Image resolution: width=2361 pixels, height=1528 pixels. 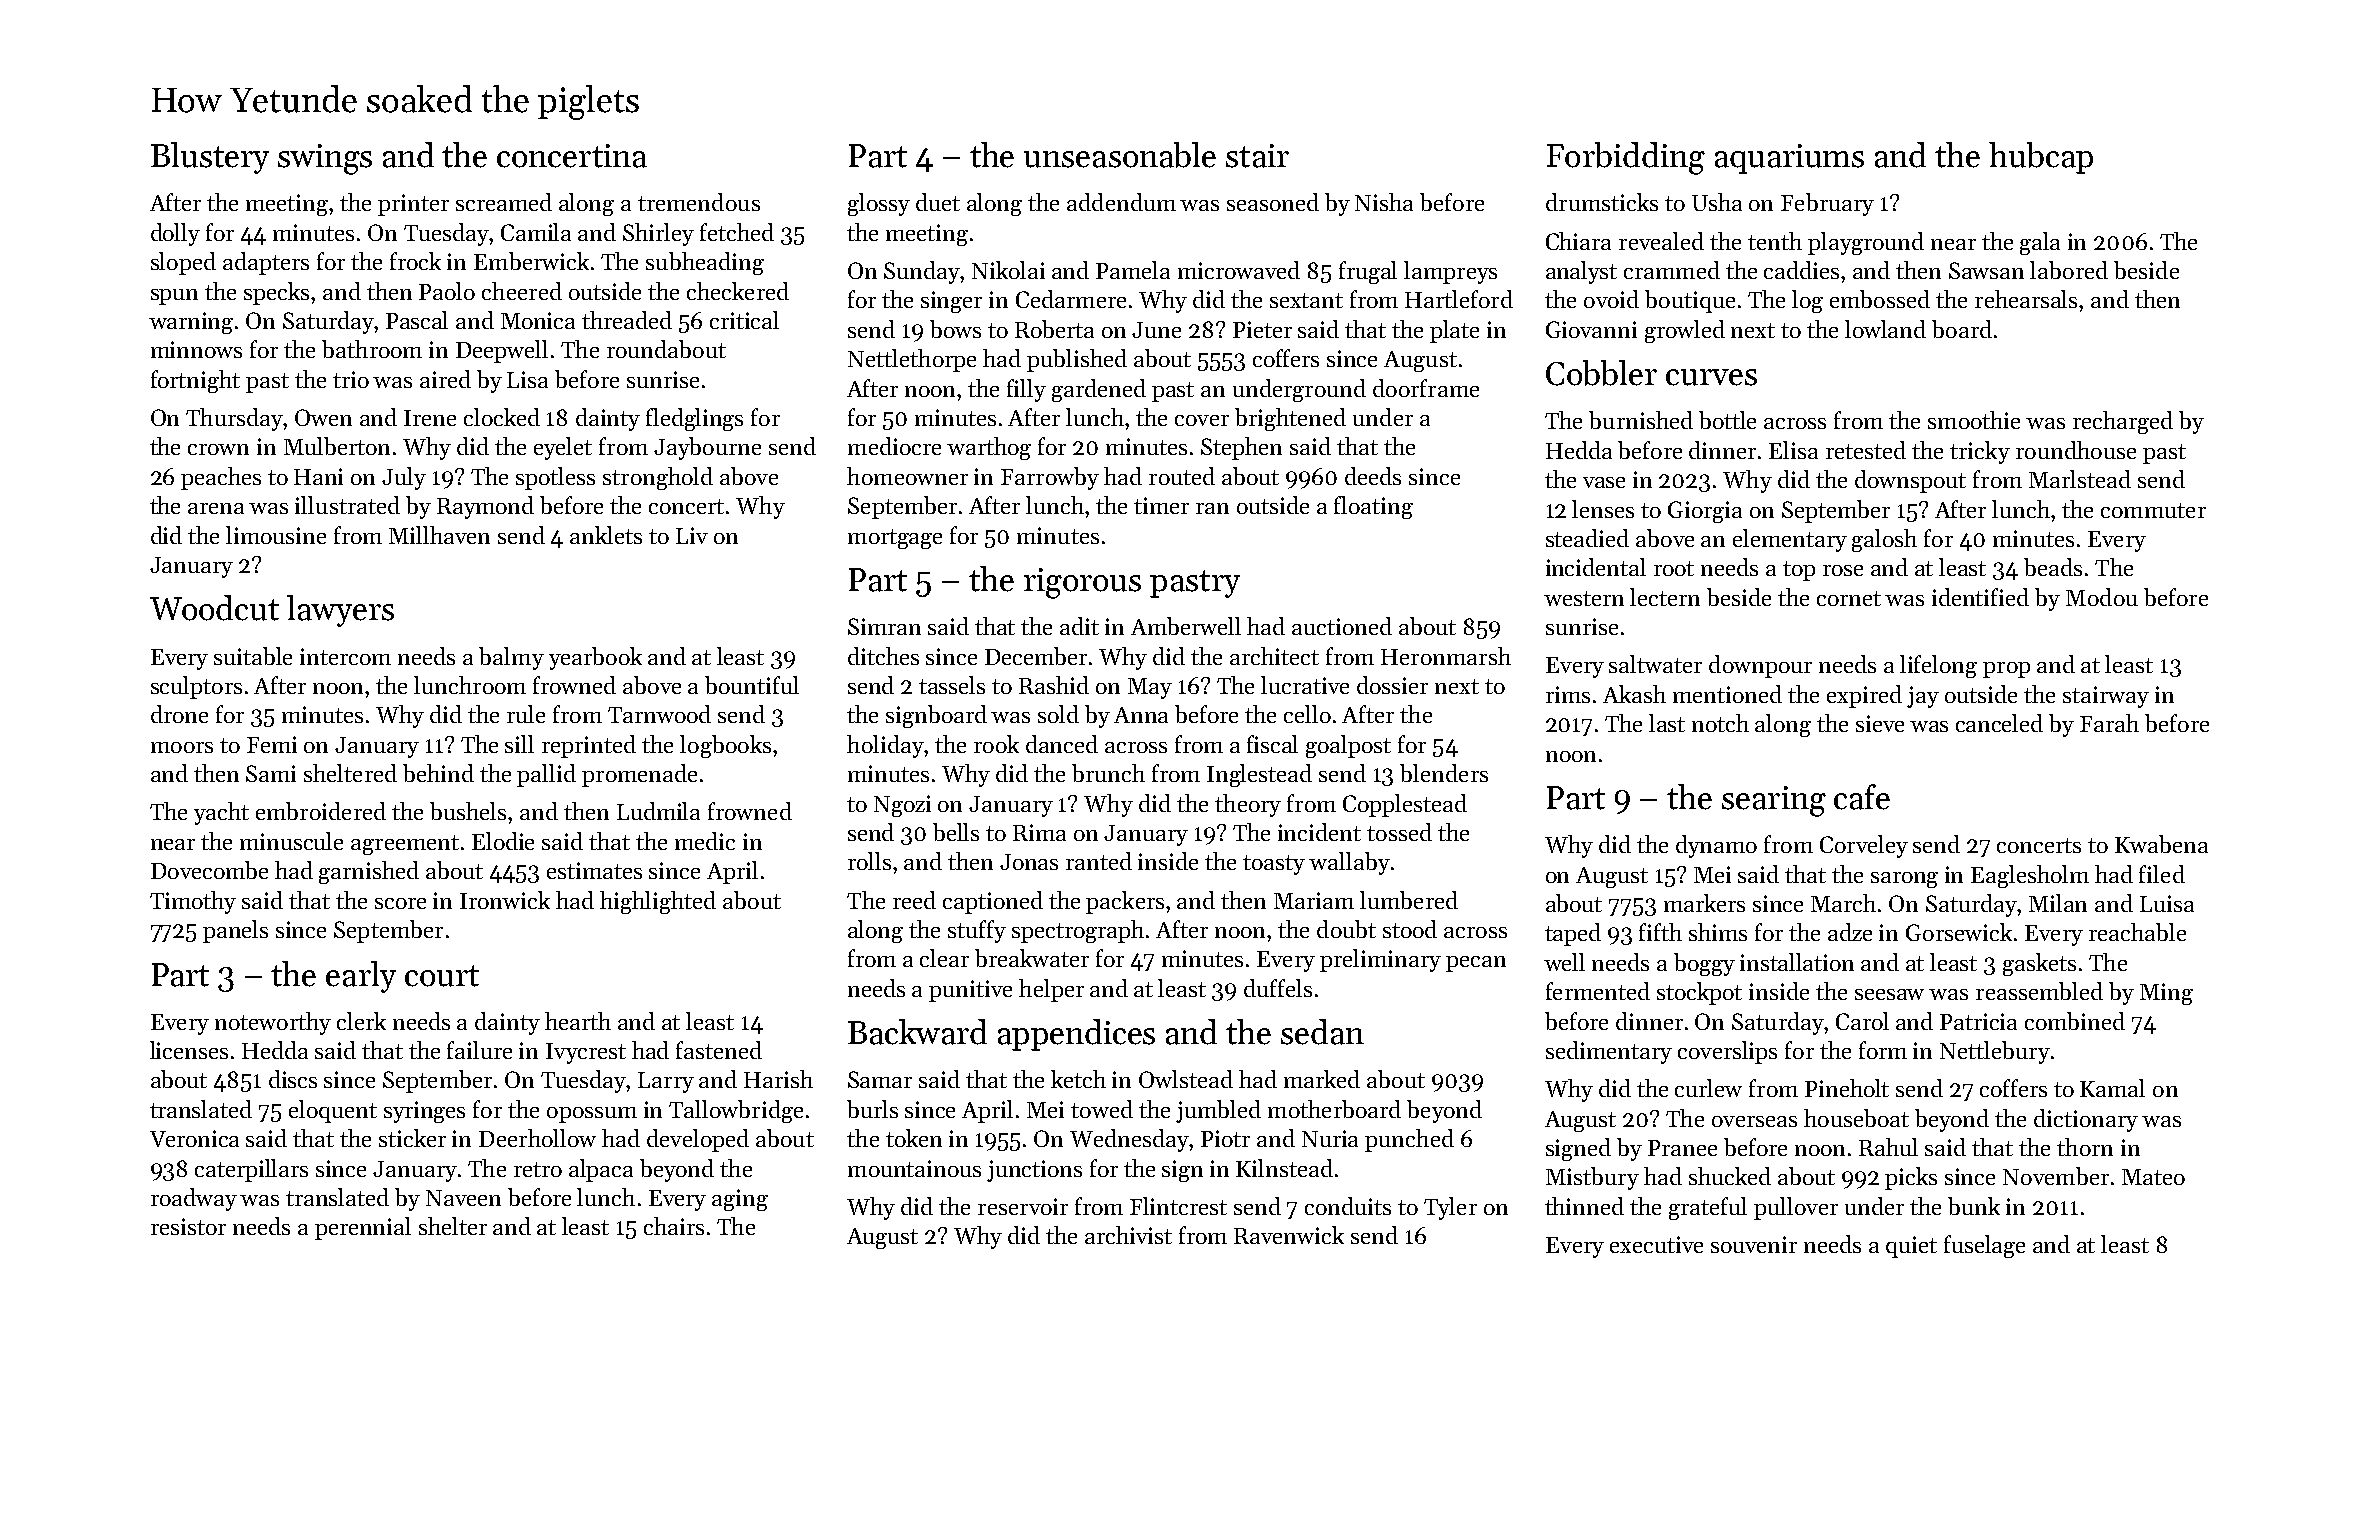 What do you see at coordinates (1036, 656) in the screenshot?
I see `December` at bounding box center [1036, 656].
